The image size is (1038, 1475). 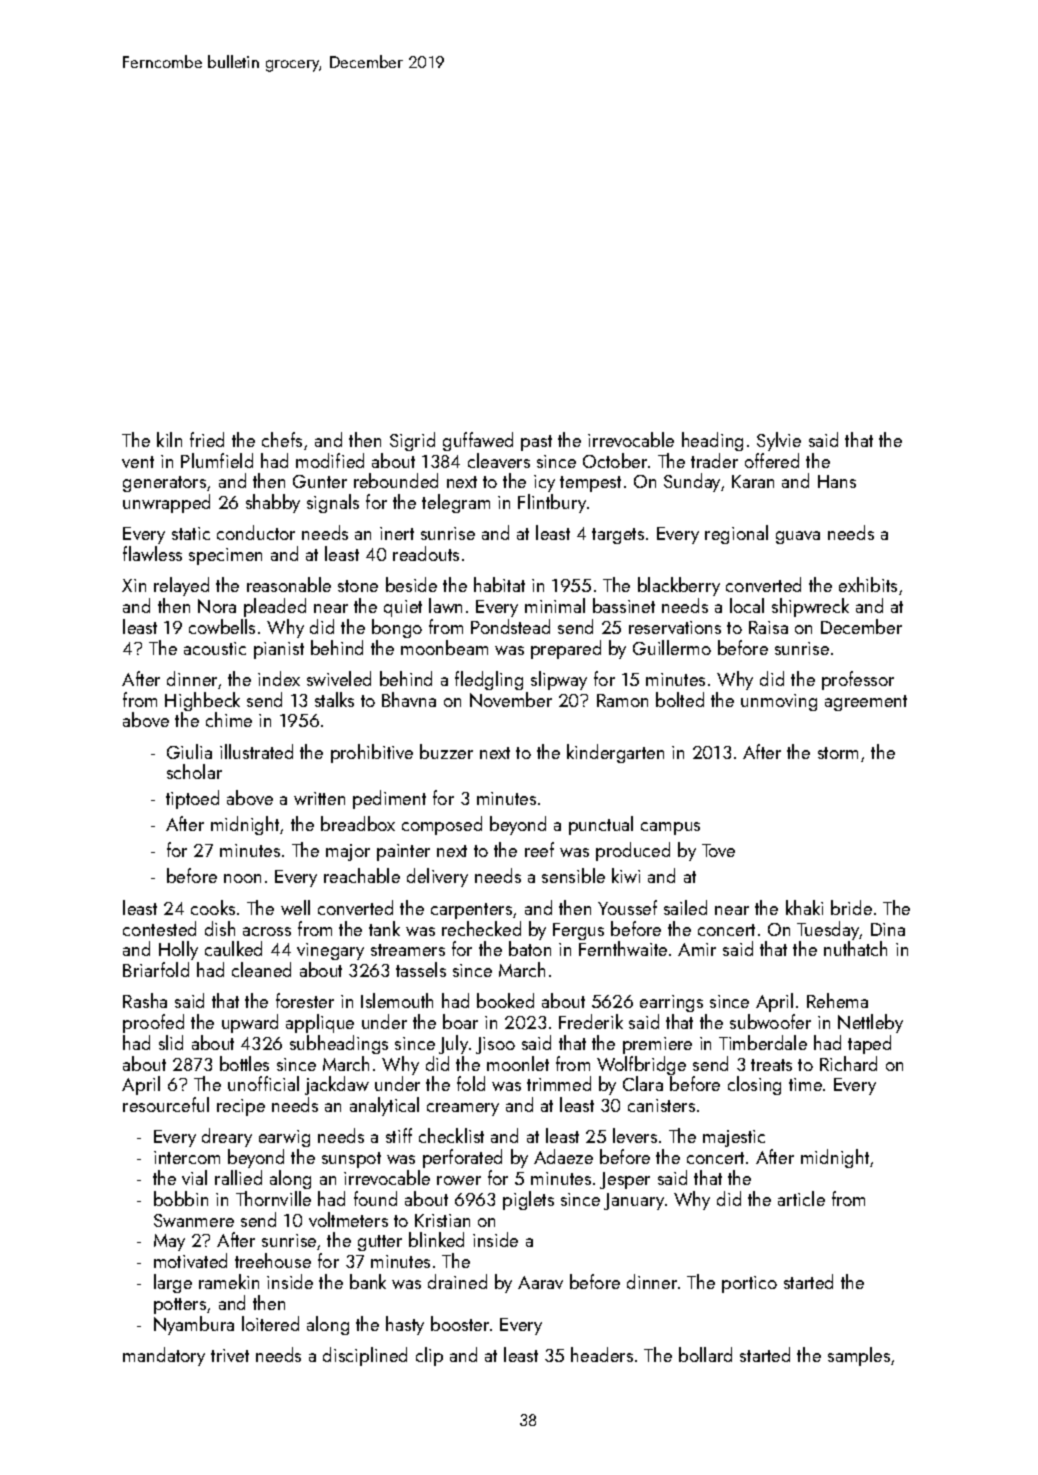 What do you see at coordinates (173, 1283) in the screenshot?
I see `large` at bounding box center [173, 1283].
